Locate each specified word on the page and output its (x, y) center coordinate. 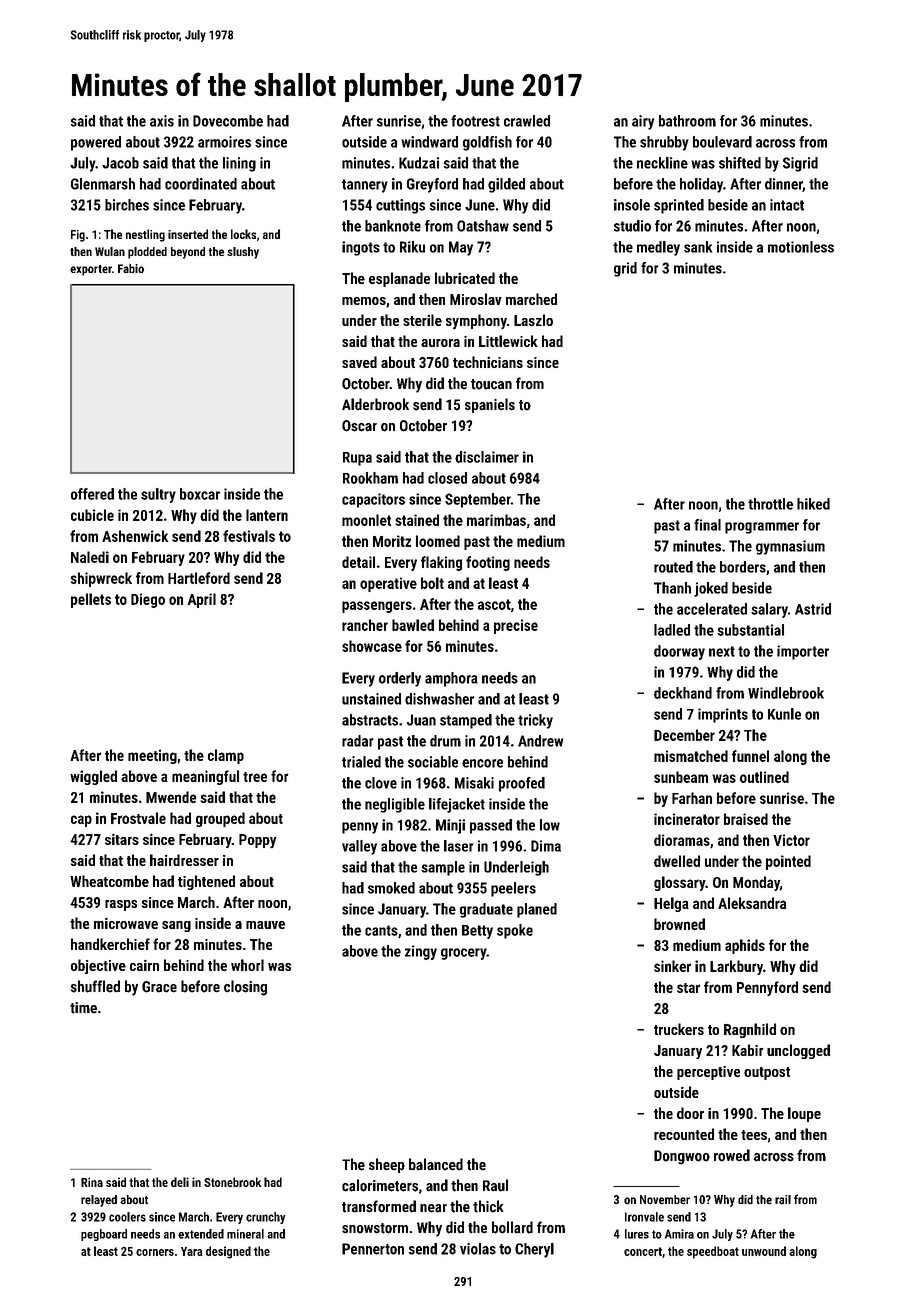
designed (228, 1252)
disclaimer (487, 457)
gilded (506, 185)
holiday (701, 185)
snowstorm (375, 1228)
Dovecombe (228, 121)
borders (743, 567)
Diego (148, 600)
